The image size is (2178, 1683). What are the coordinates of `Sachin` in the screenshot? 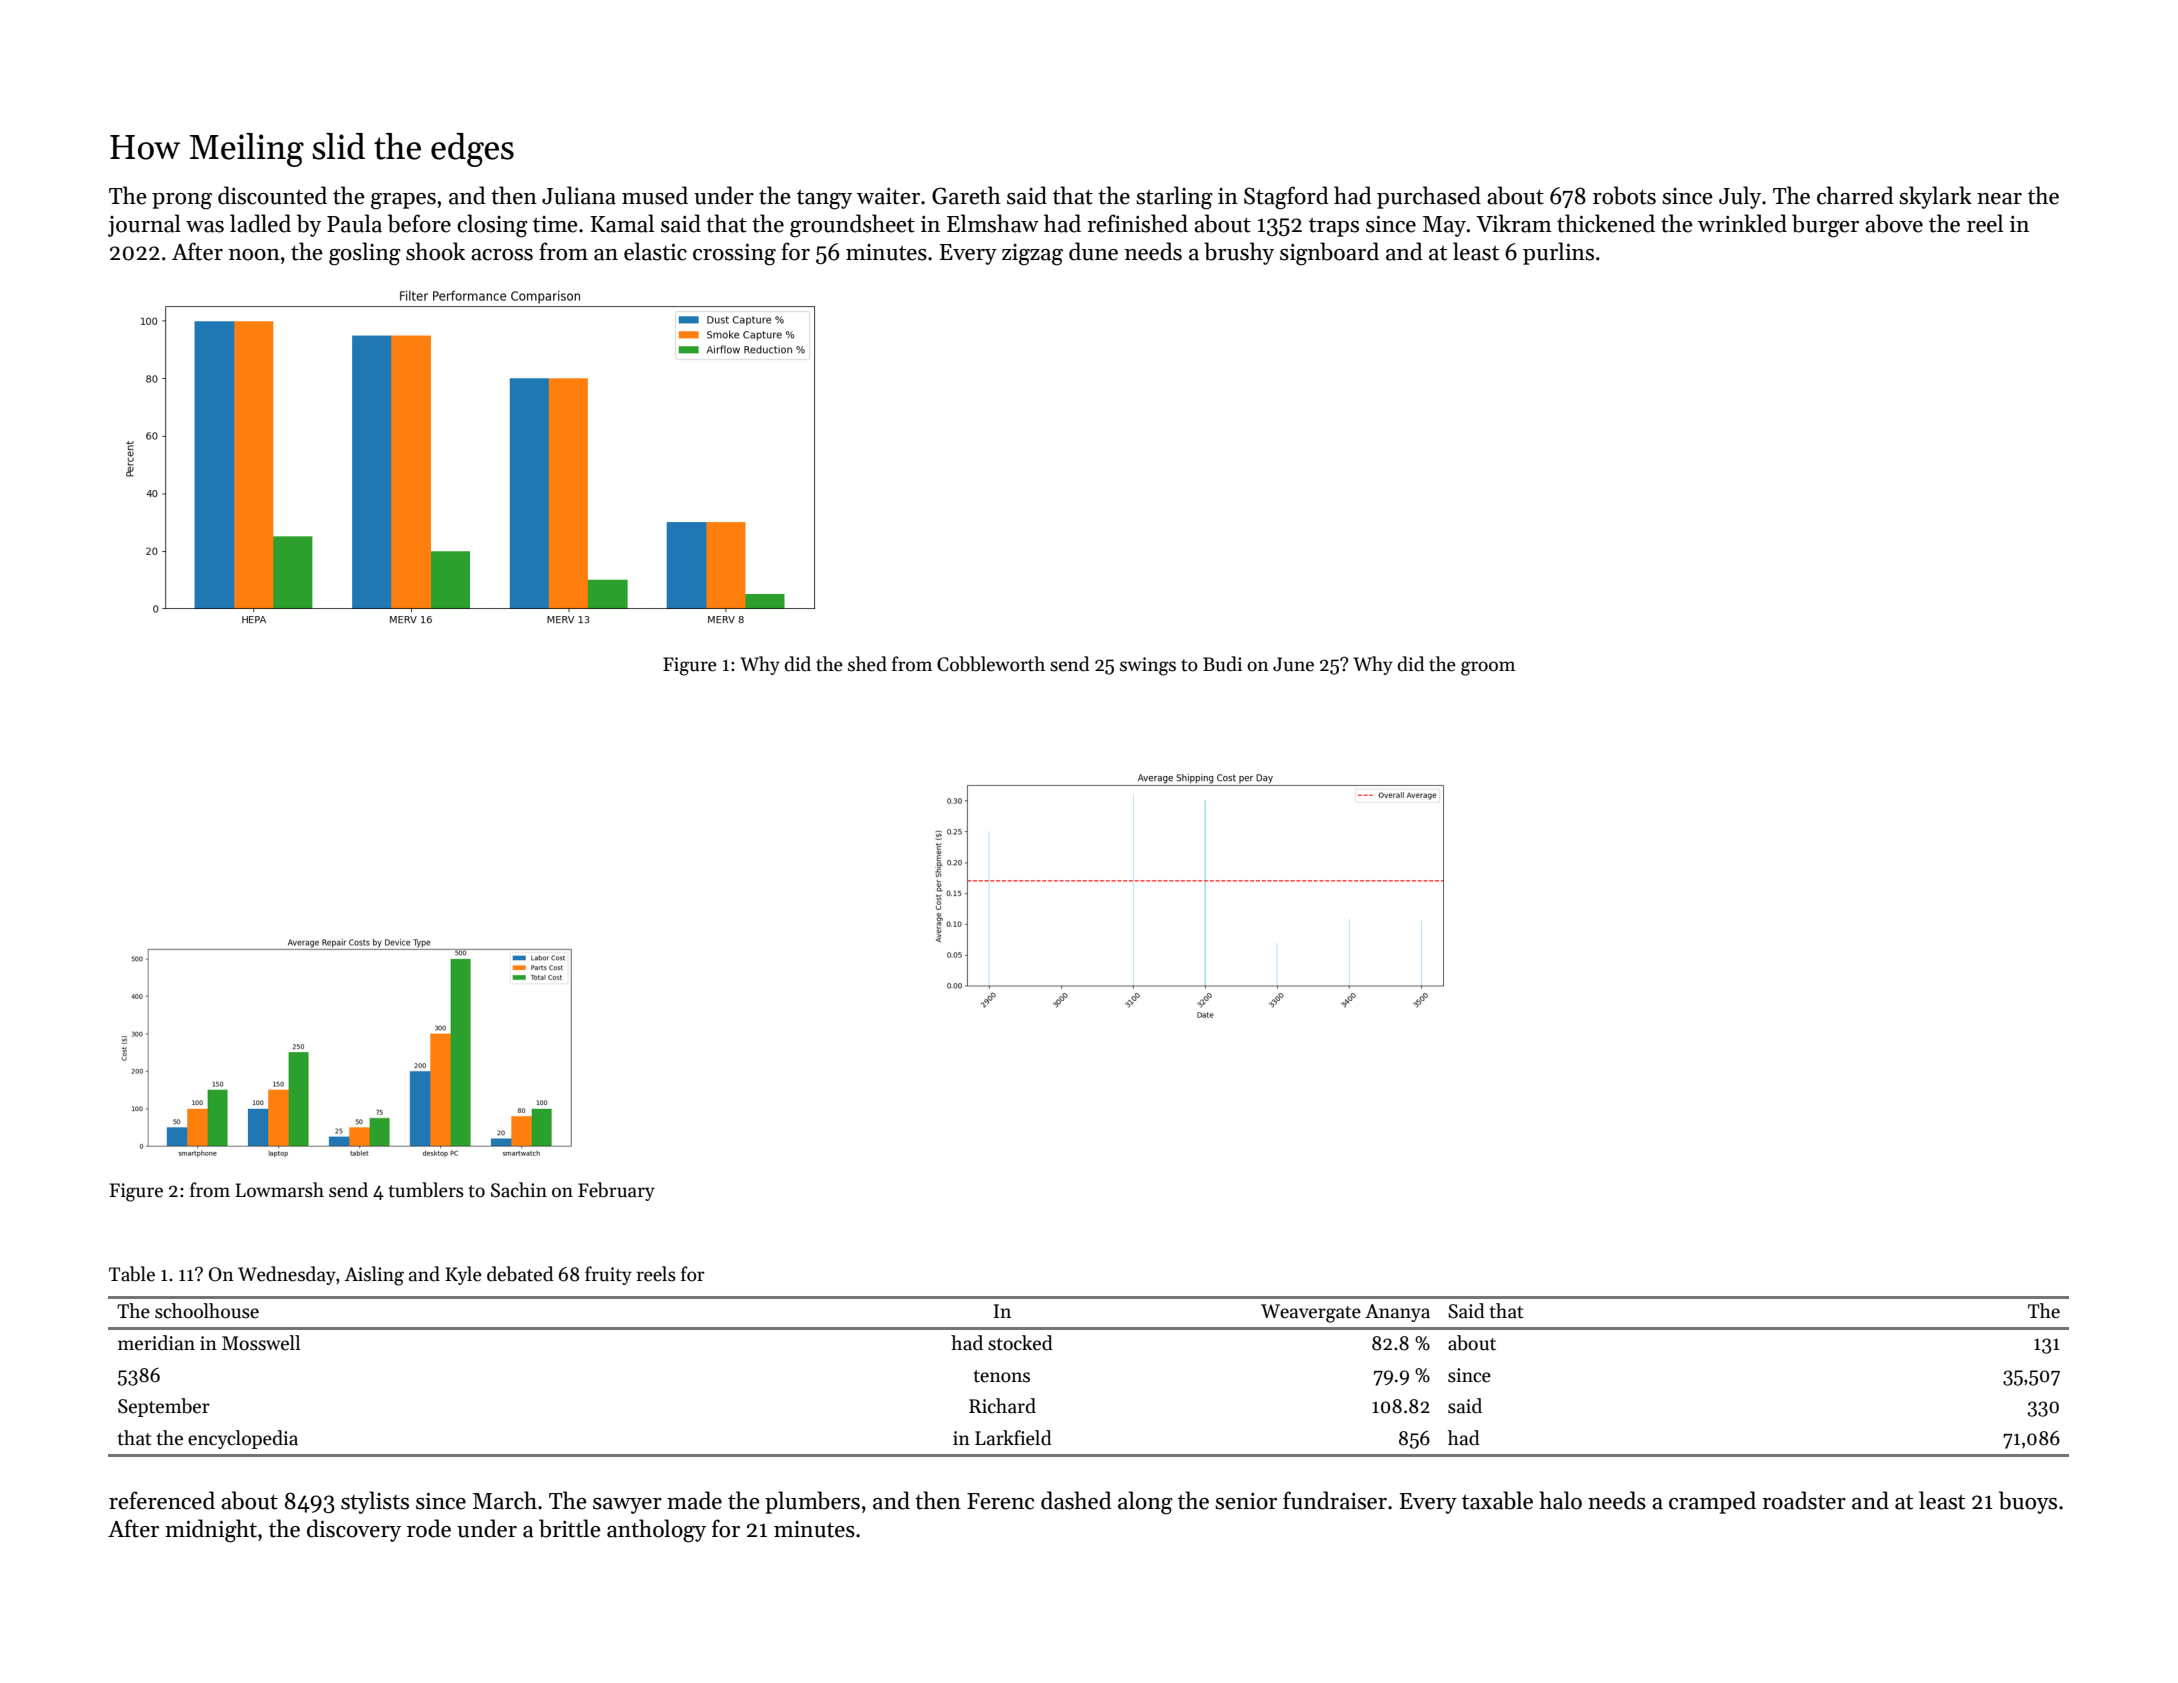 It's located at (519, 1190).
